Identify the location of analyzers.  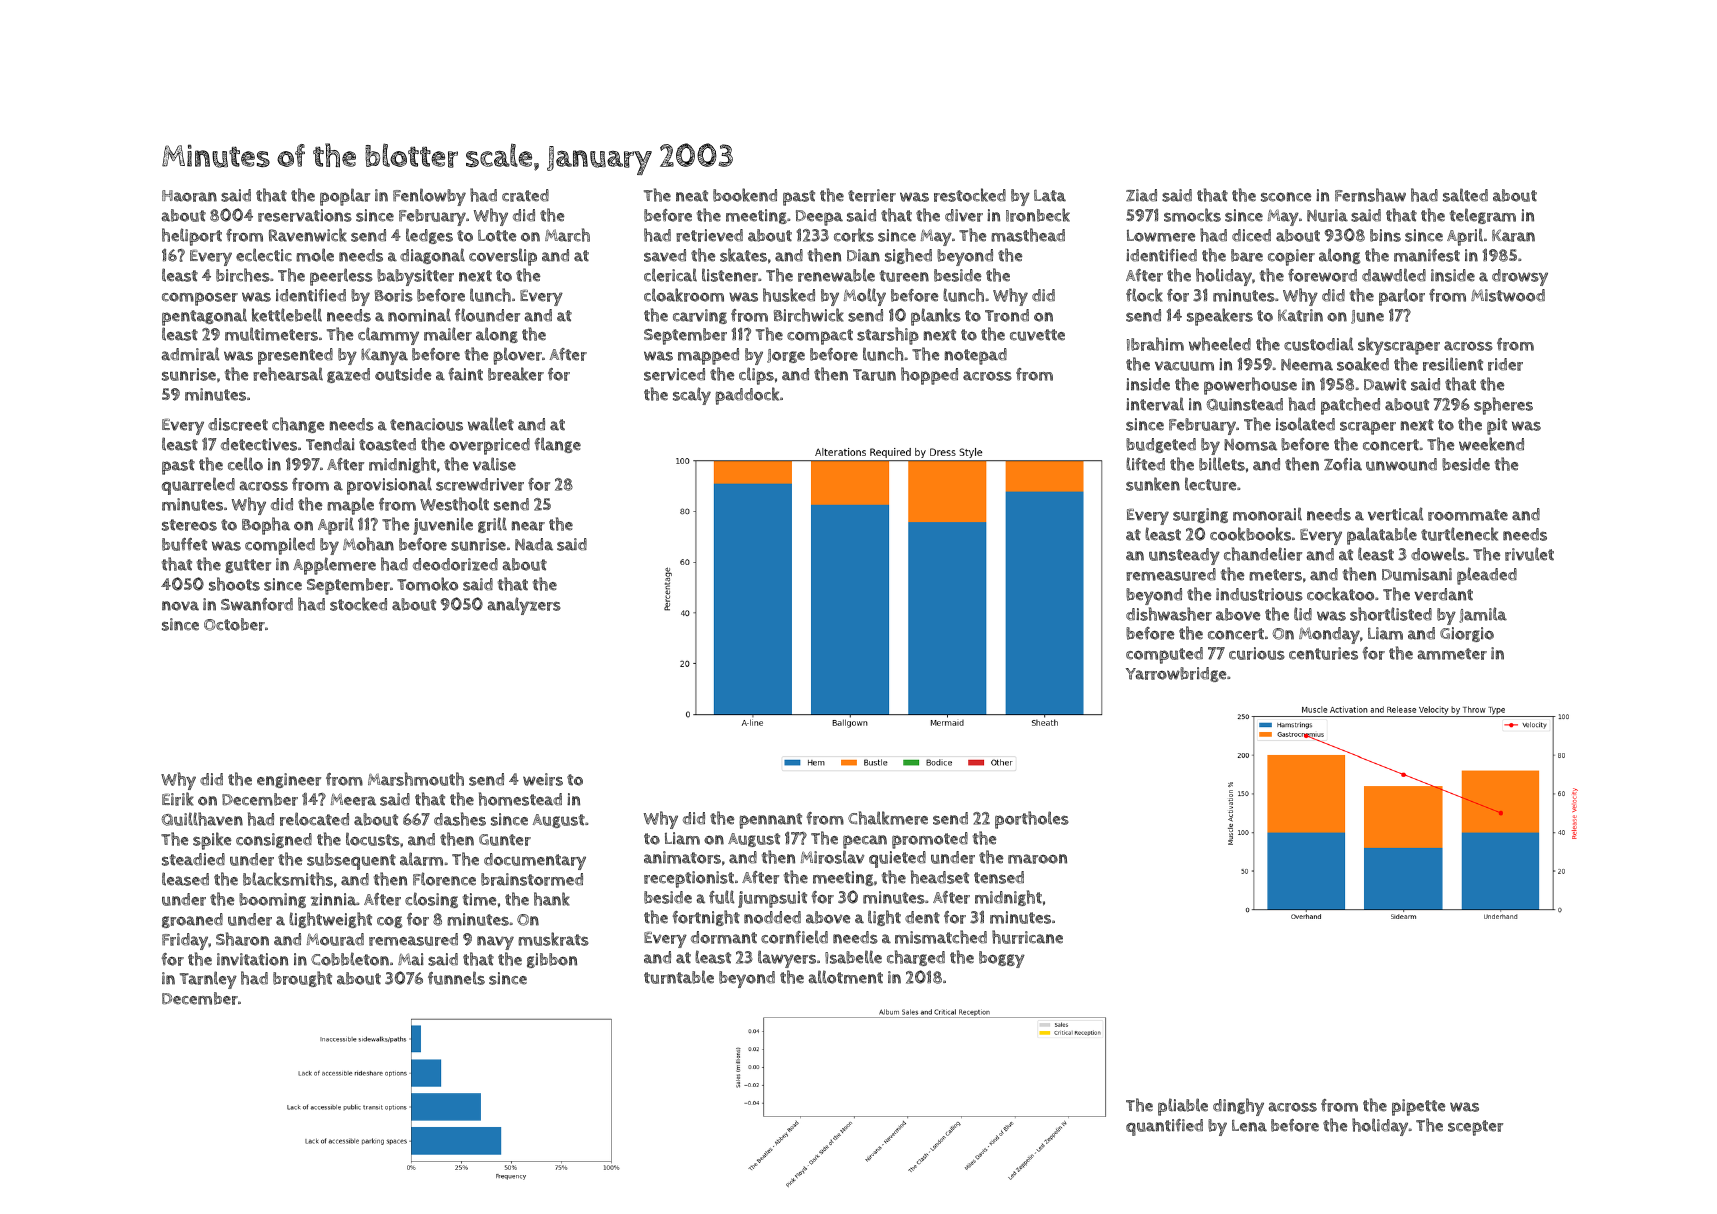
(524, 606).
